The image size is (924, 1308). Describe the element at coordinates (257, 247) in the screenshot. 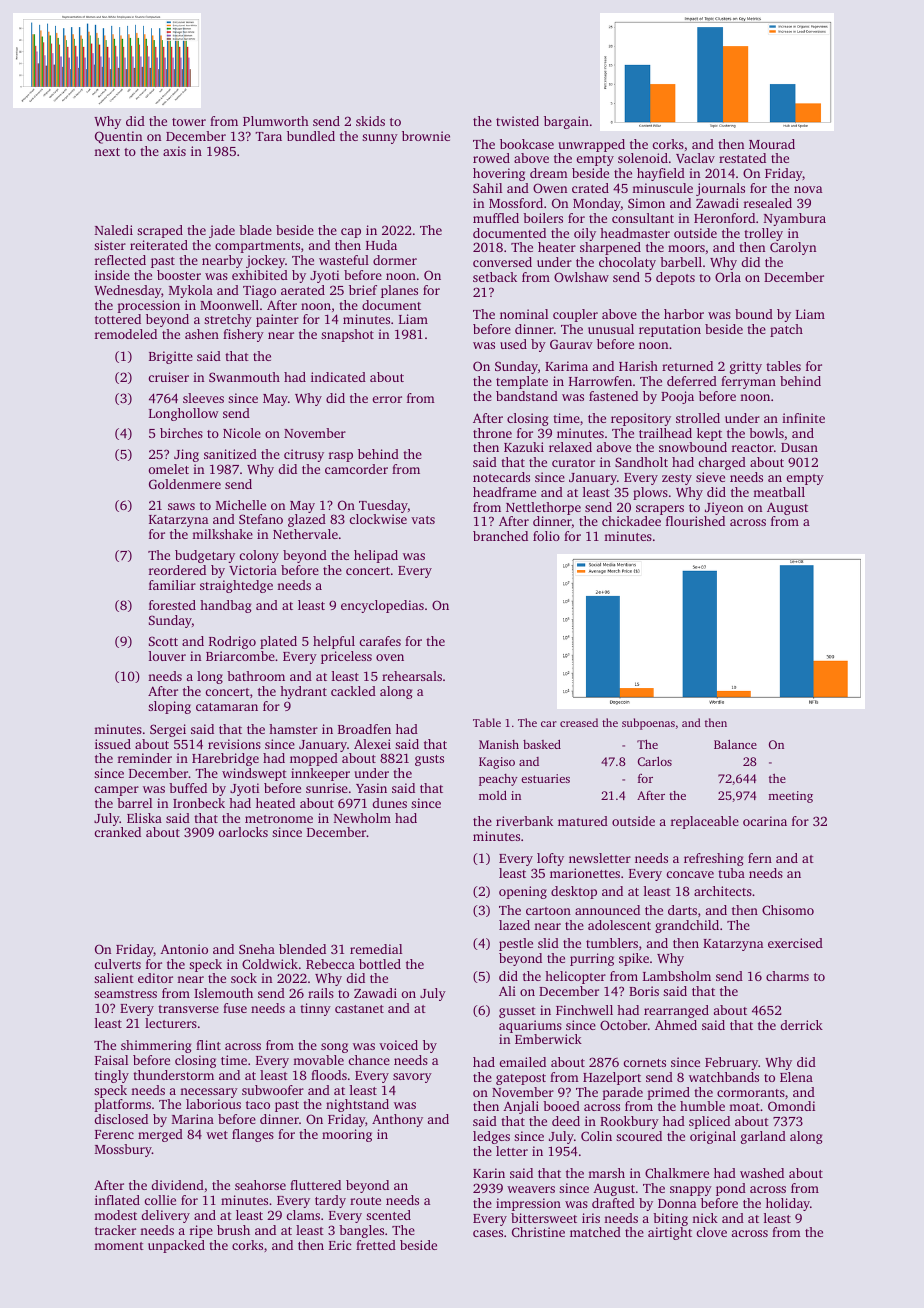

I see `compartments` at that location.
